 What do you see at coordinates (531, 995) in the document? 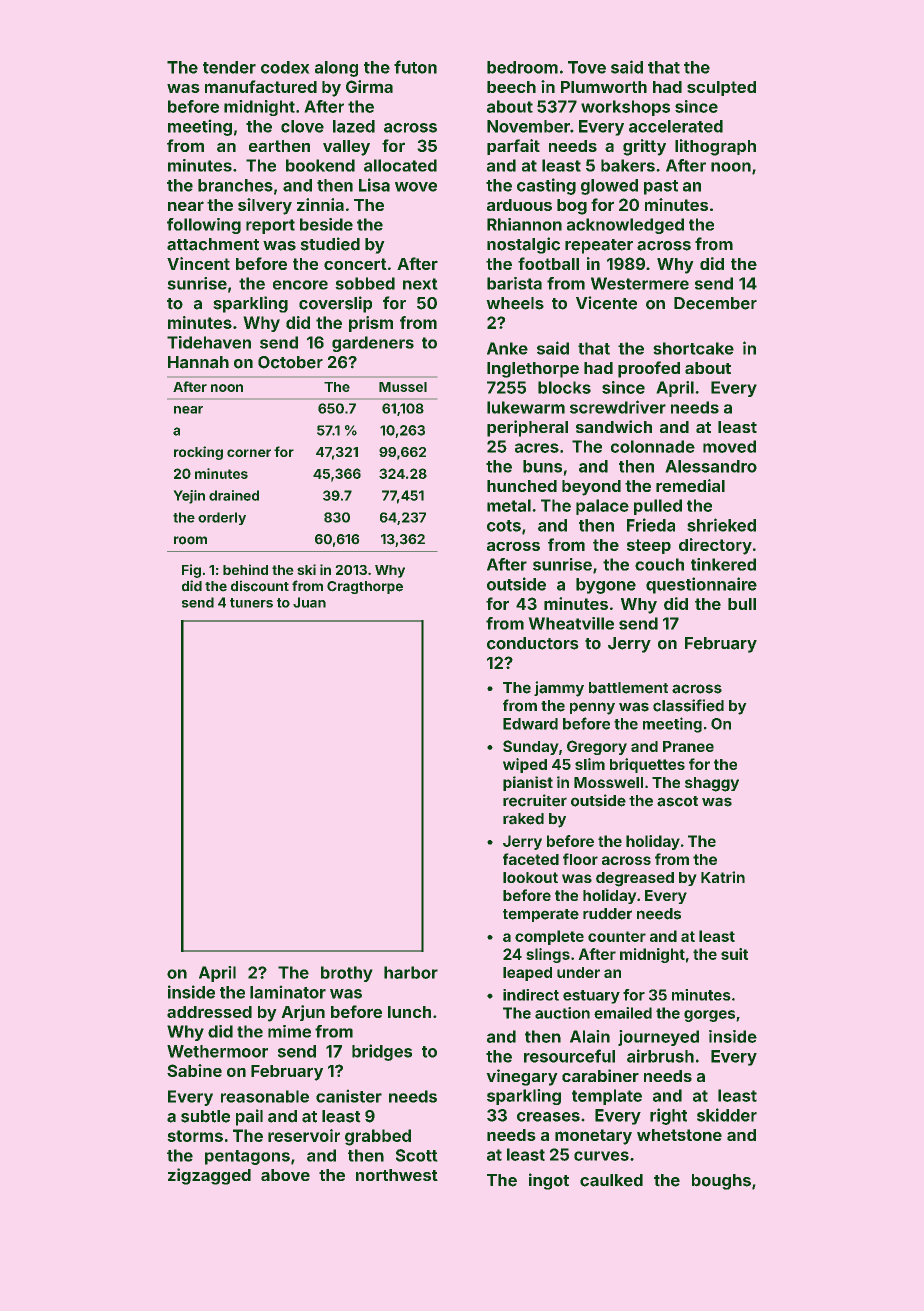
I see `indirect` at bounding box center [531, 995].
